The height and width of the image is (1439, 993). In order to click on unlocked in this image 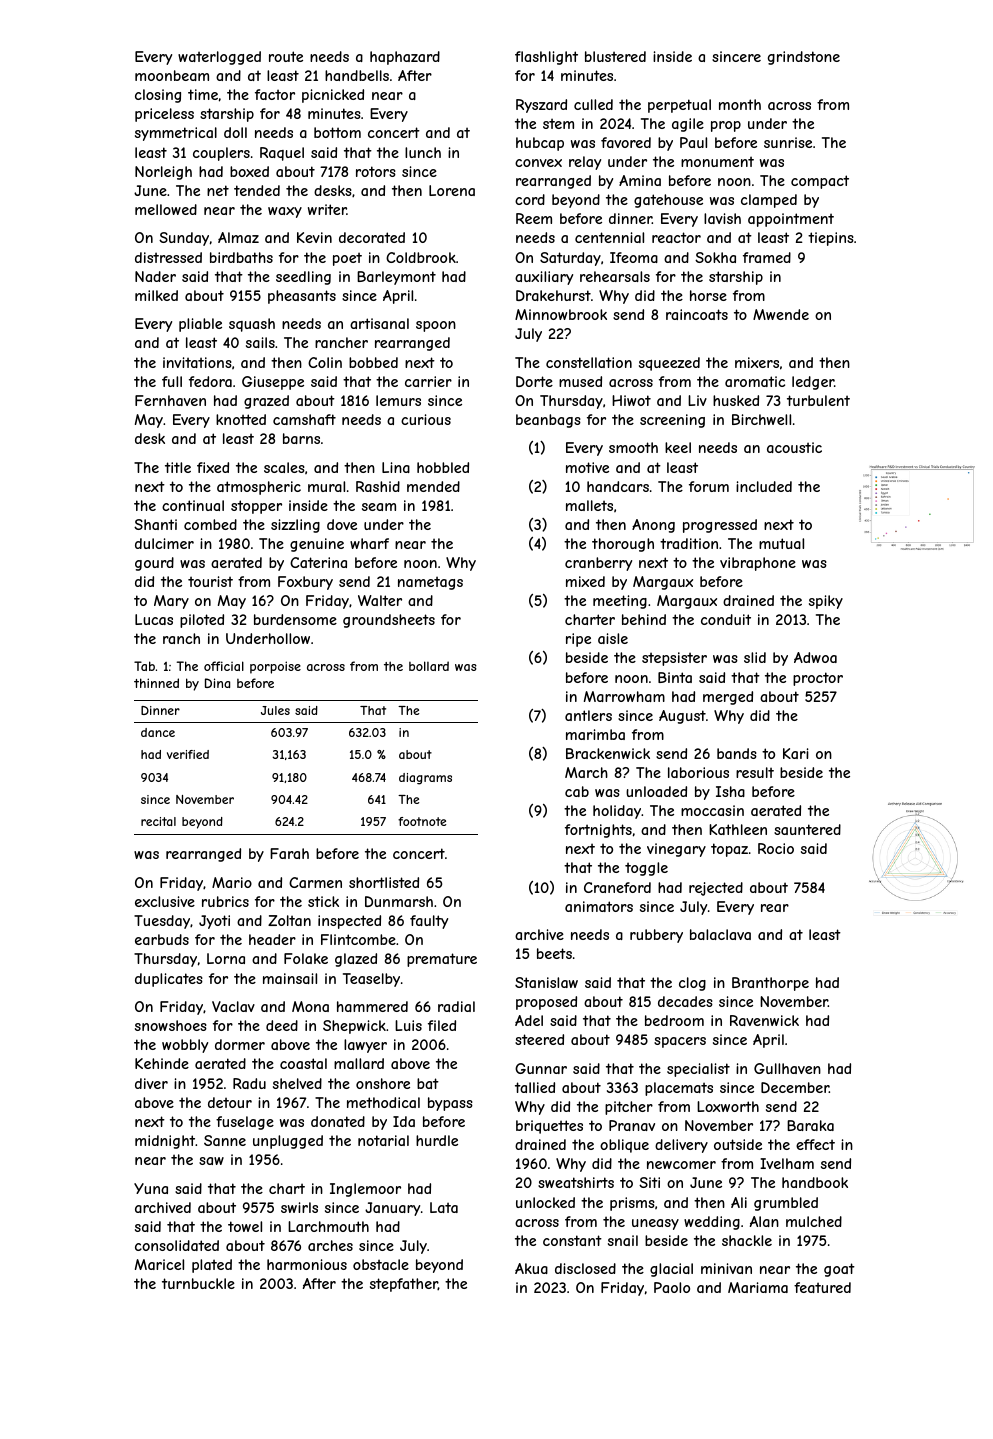, I will do `click(545, 1202)`.
